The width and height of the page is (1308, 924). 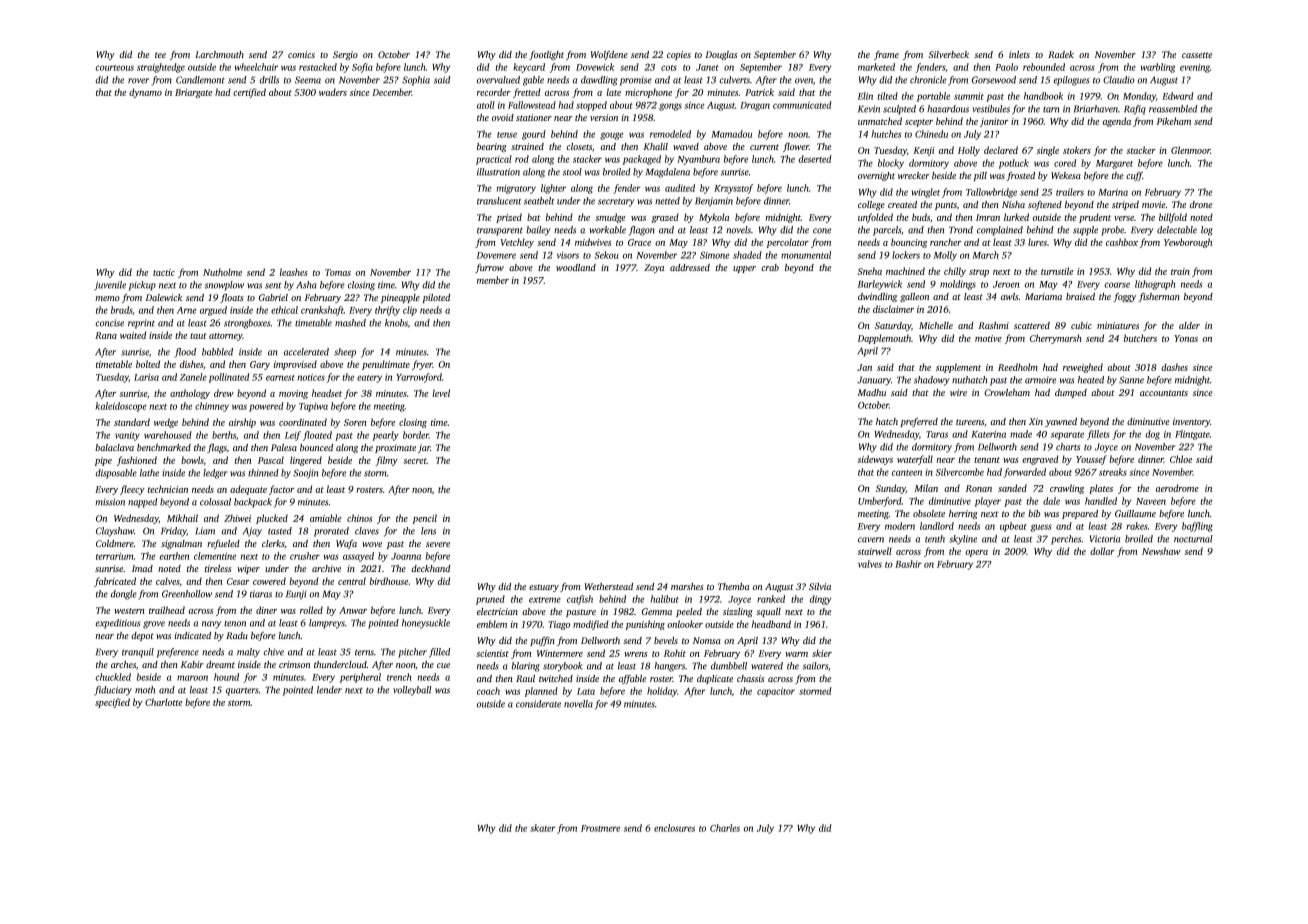 What do you see at coordinates (610, 218) in the page?
I see `smudge` at bounding box center [610, 218].
